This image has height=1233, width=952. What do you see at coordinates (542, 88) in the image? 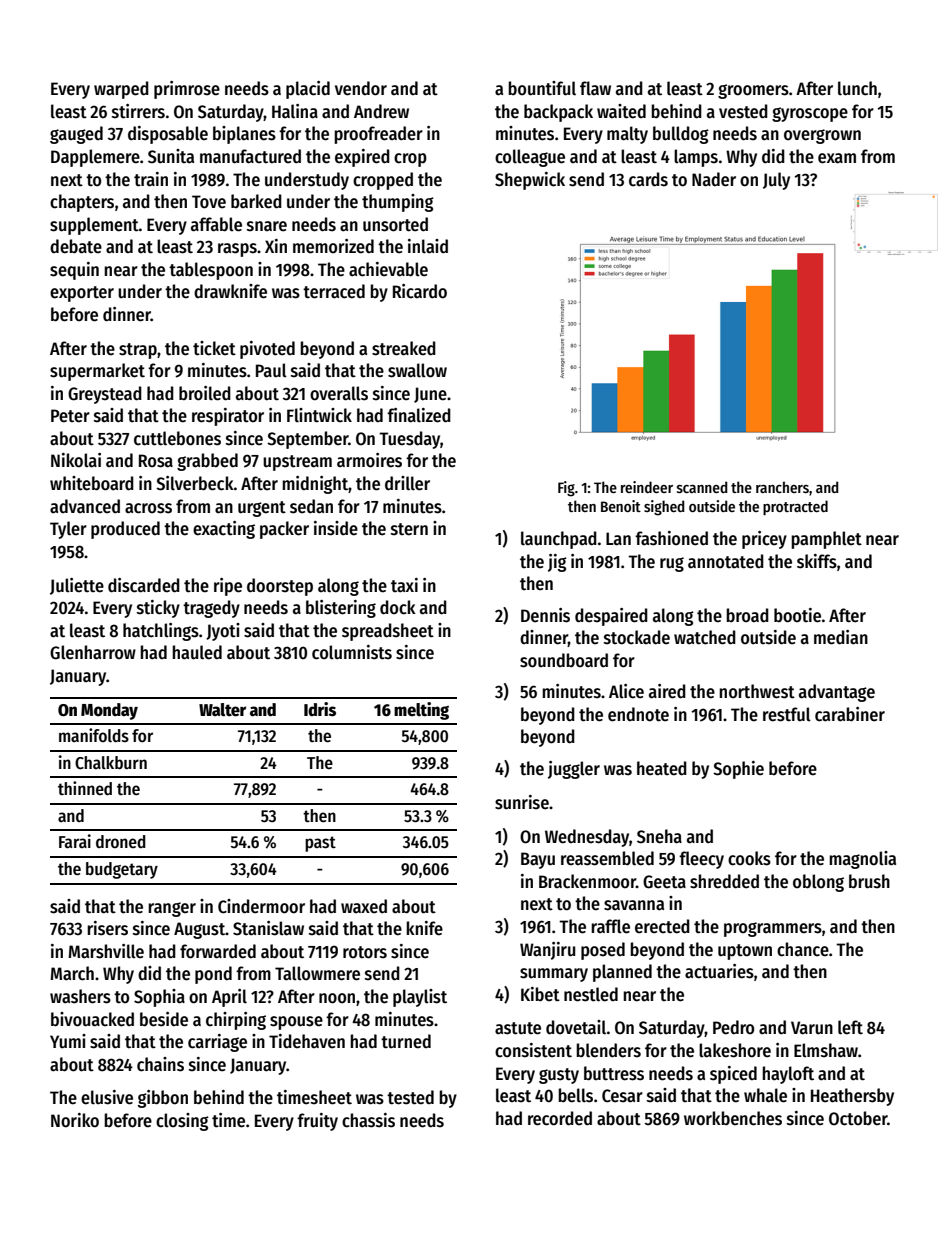
I see `bountiful` at bounding box center [542, 88].
